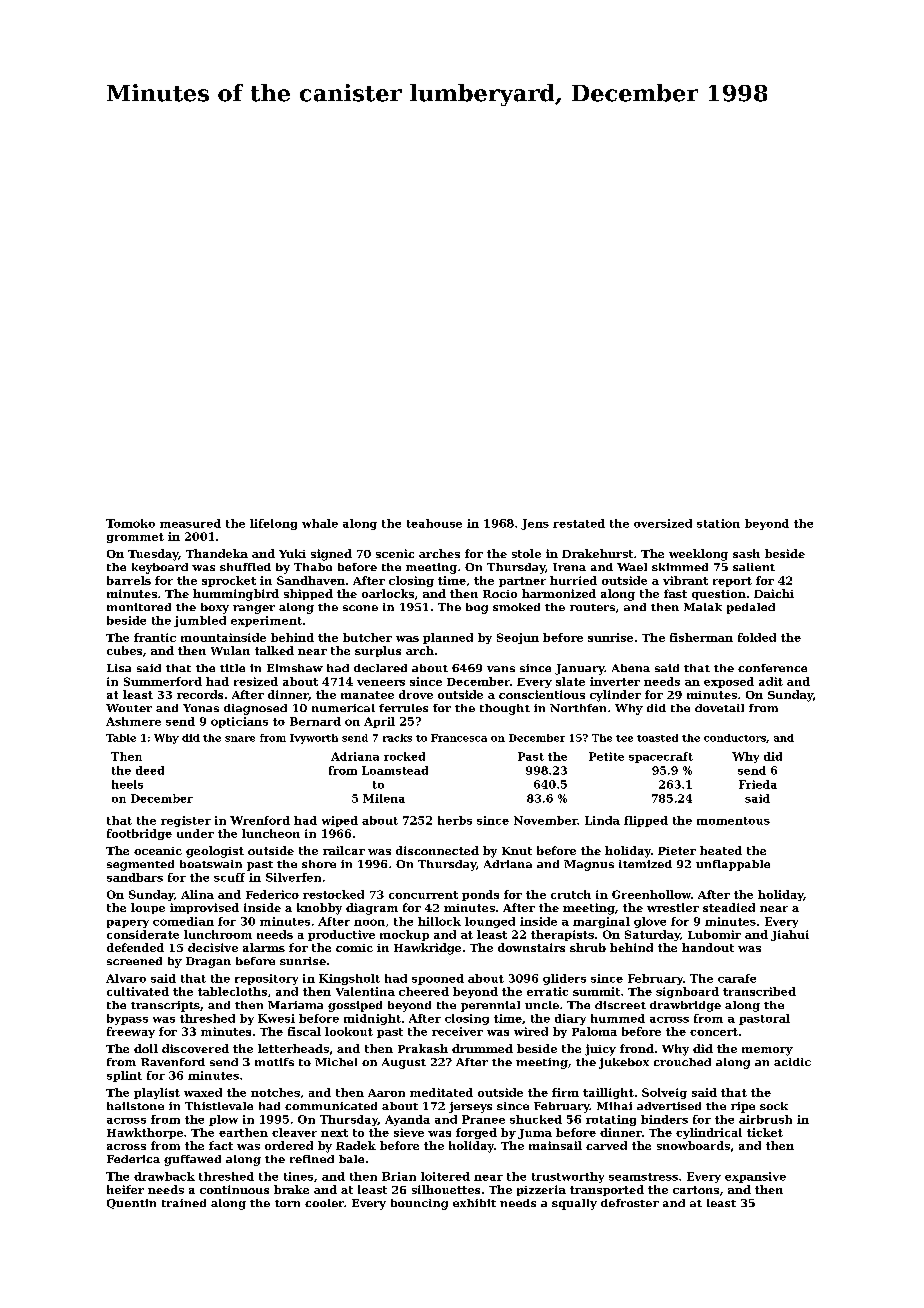  Describe the element at coordinates (130, 523) in the screenshot. I see `Tomoko` at that location.
